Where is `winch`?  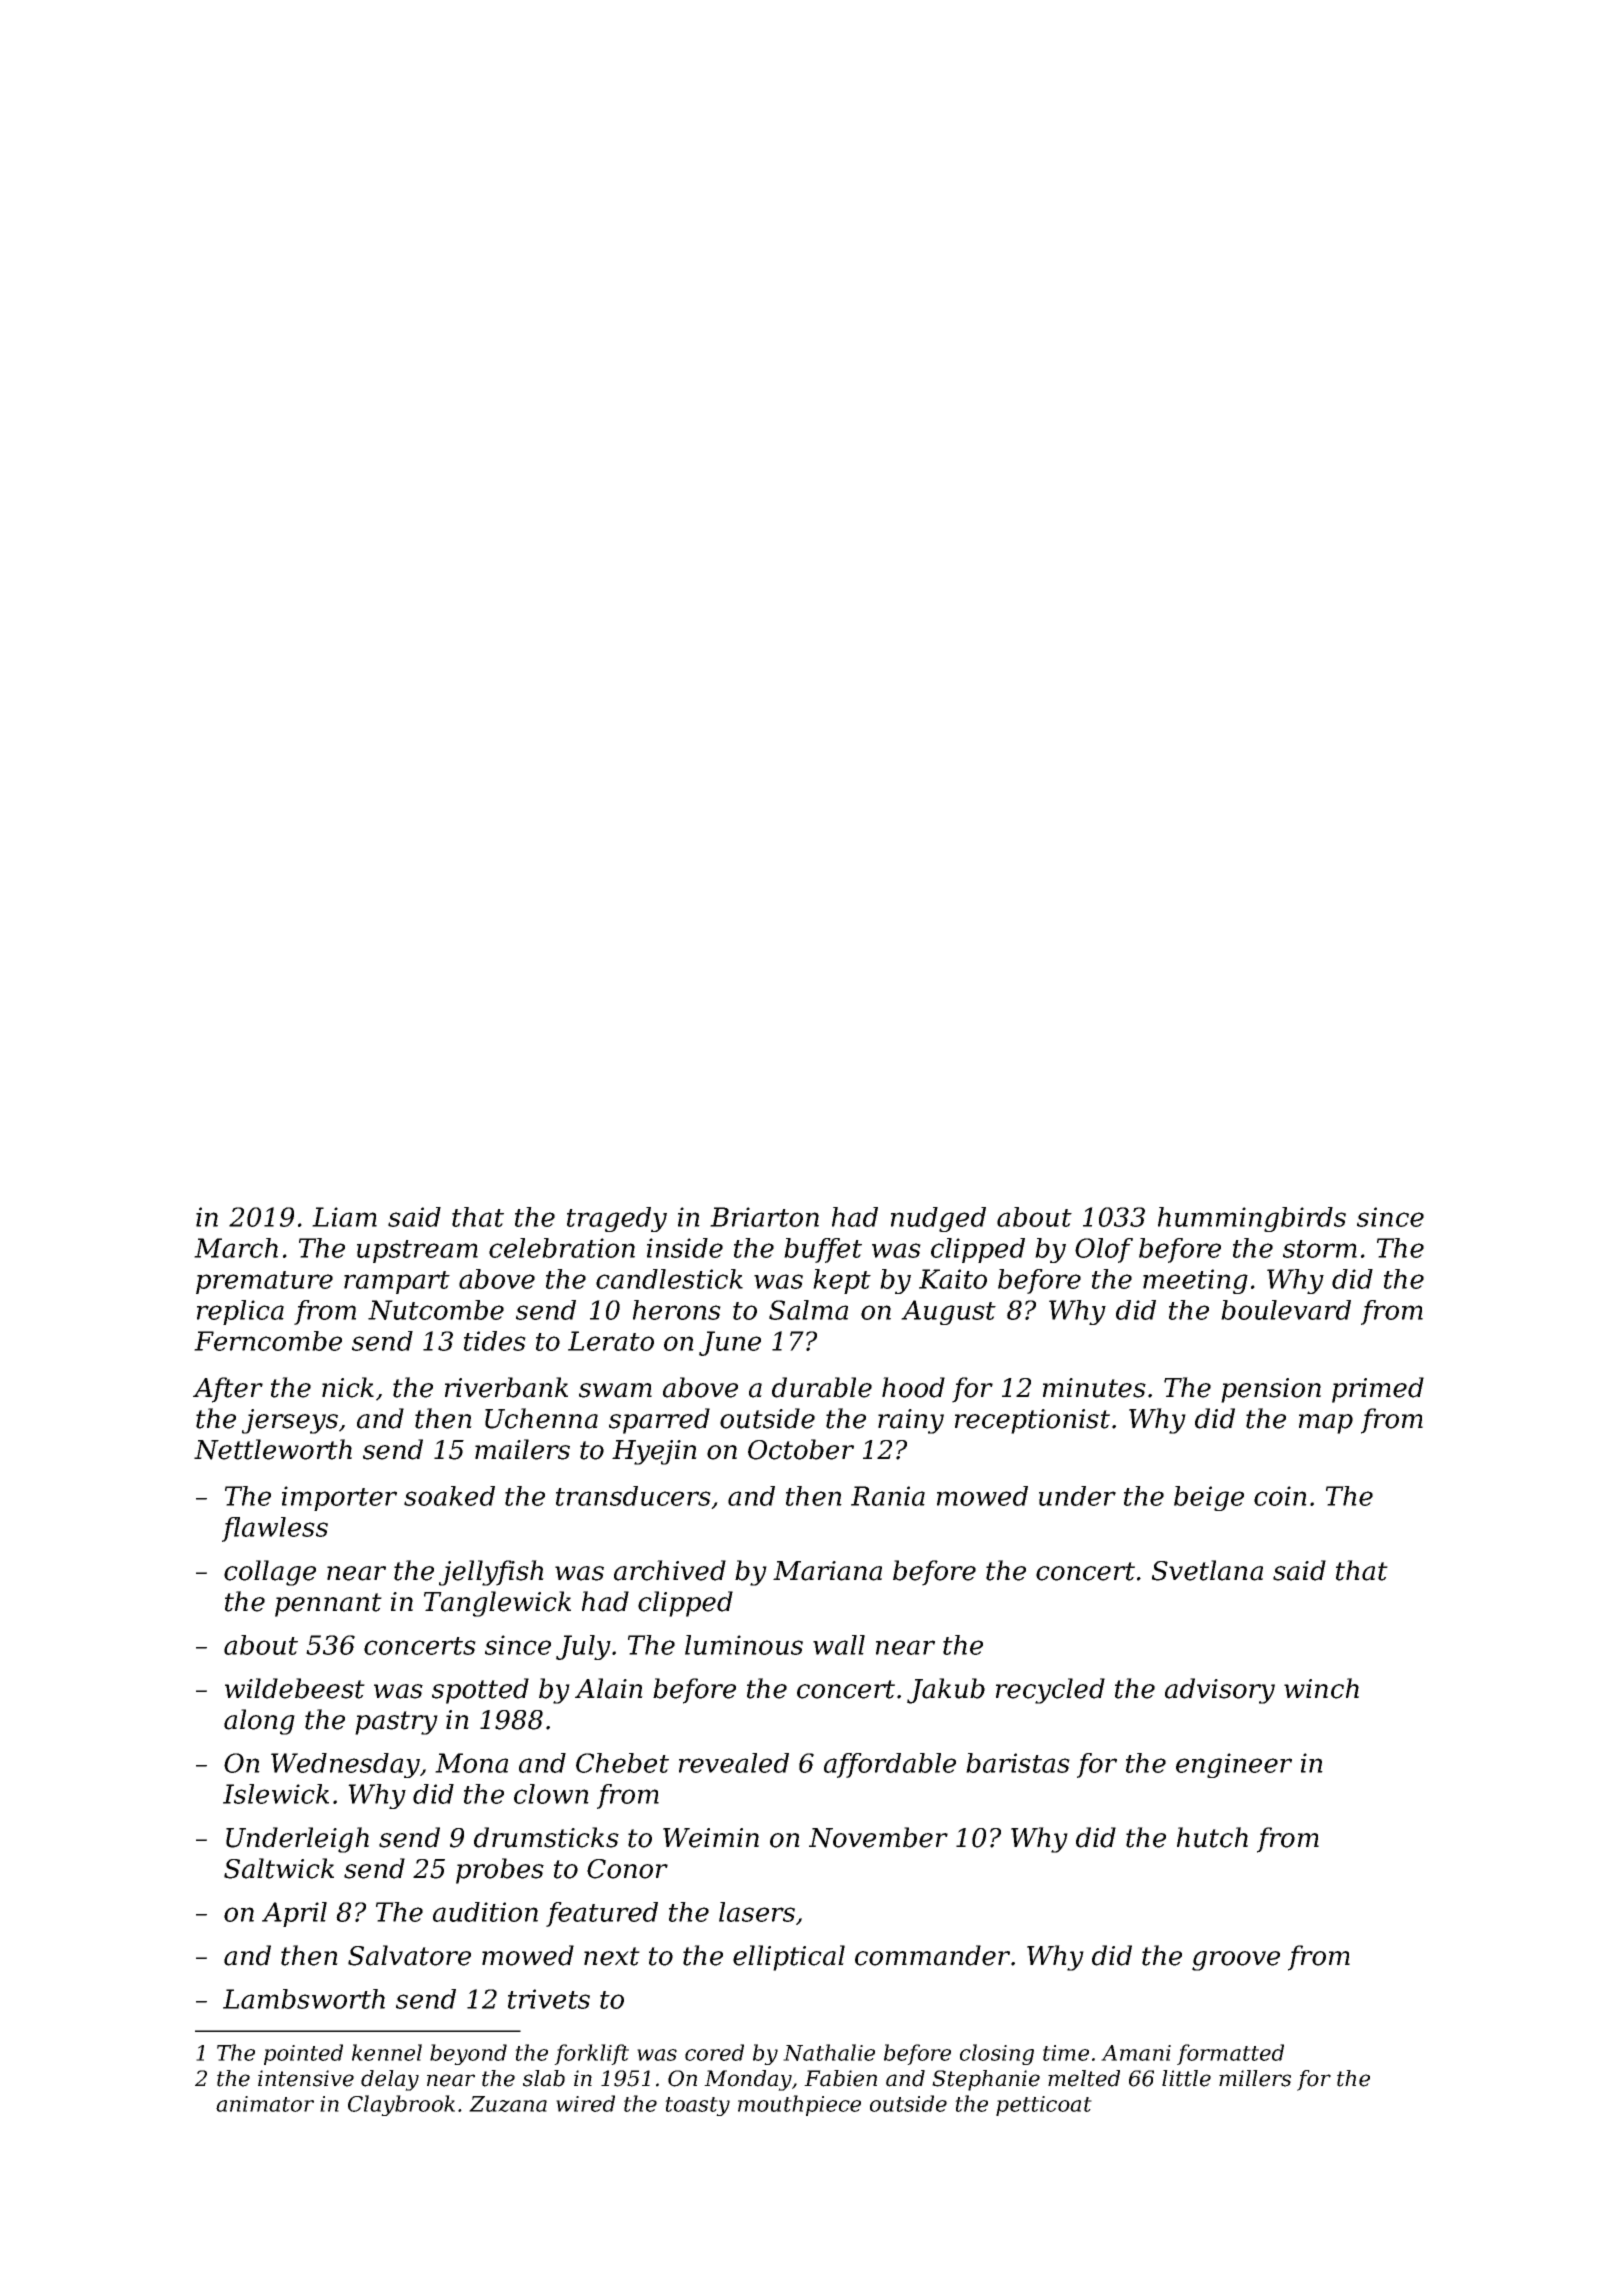
winch is located at coordinates (1321, 1688).
